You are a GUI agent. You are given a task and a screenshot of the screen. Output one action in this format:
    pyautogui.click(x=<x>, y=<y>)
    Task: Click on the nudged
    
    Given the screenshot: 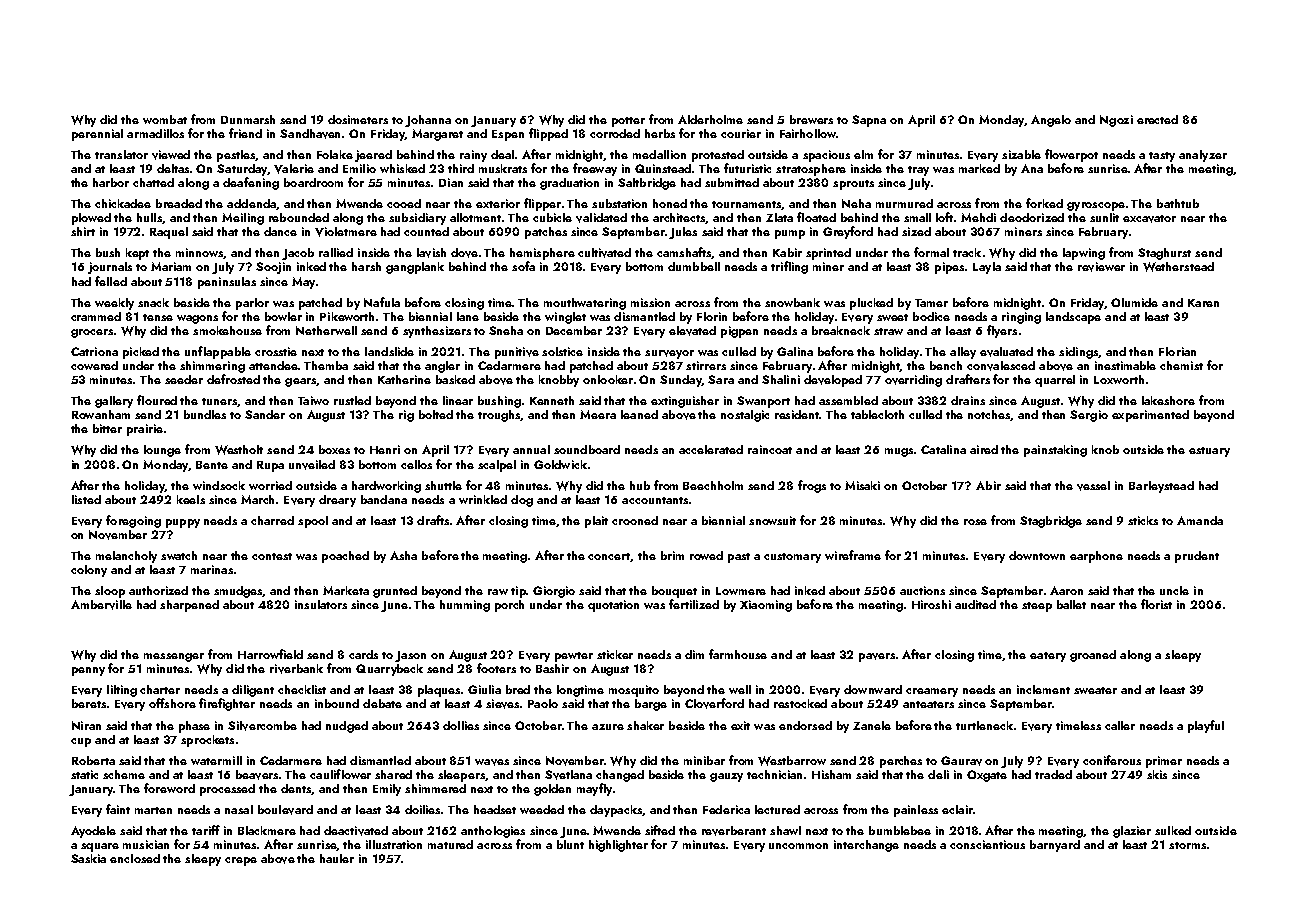 What is the action you would take?
    pyautogui.click(x=347, y=727)
